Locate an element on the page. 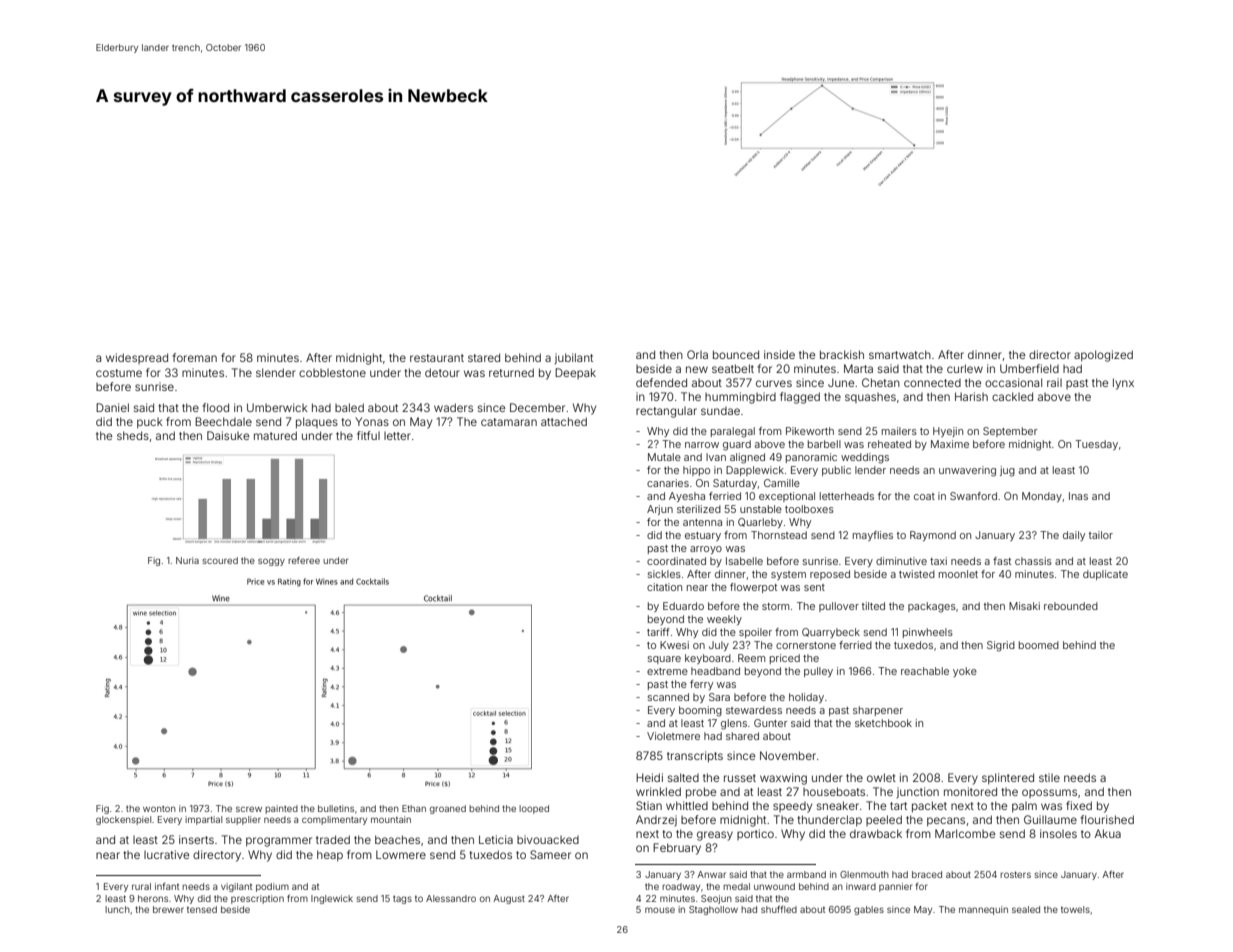  Umberfield is located at coordinates (1029, 368).
